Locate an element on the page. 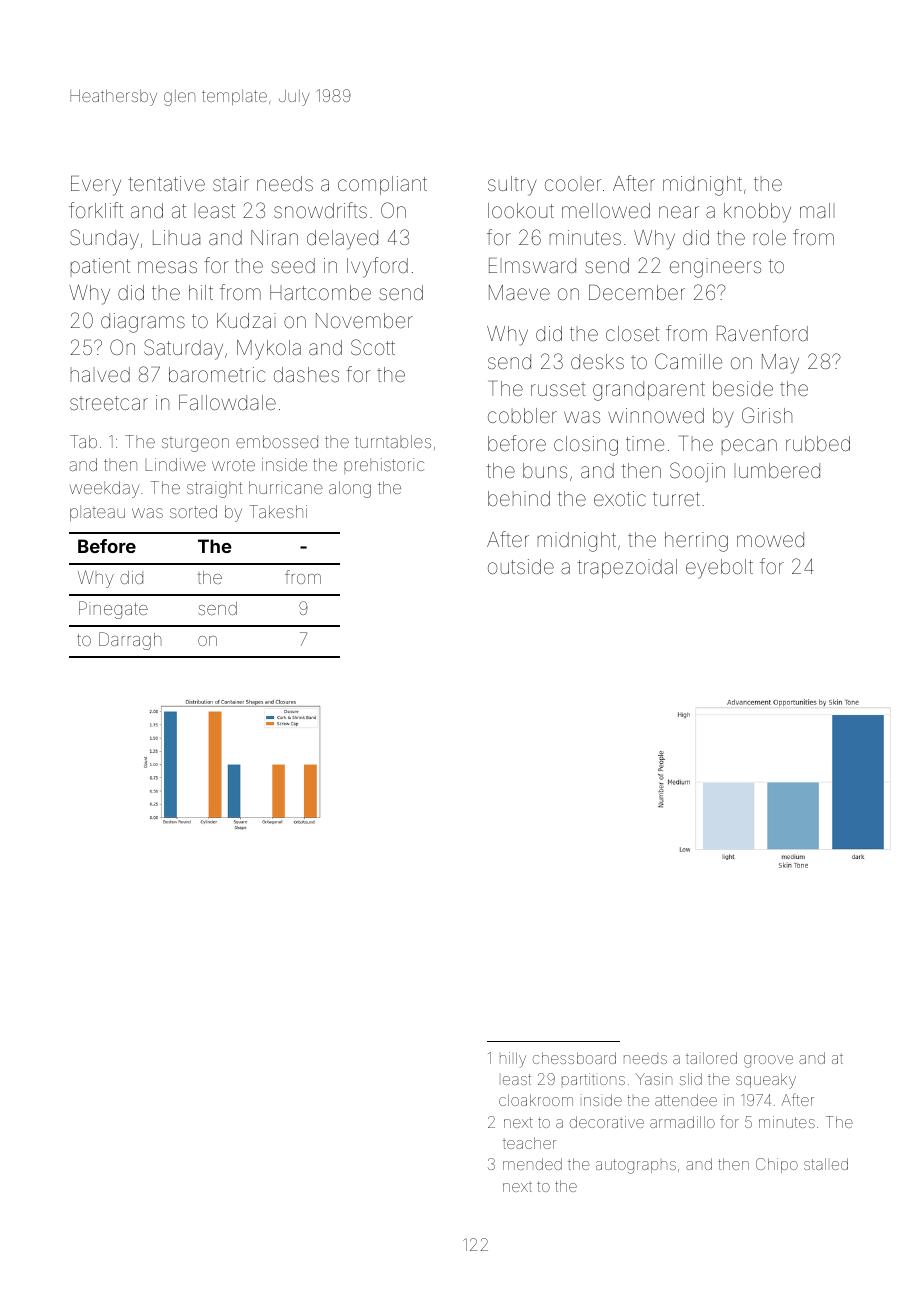 The image size is (924, 1311). outside is located at coordinates (521, 566).
